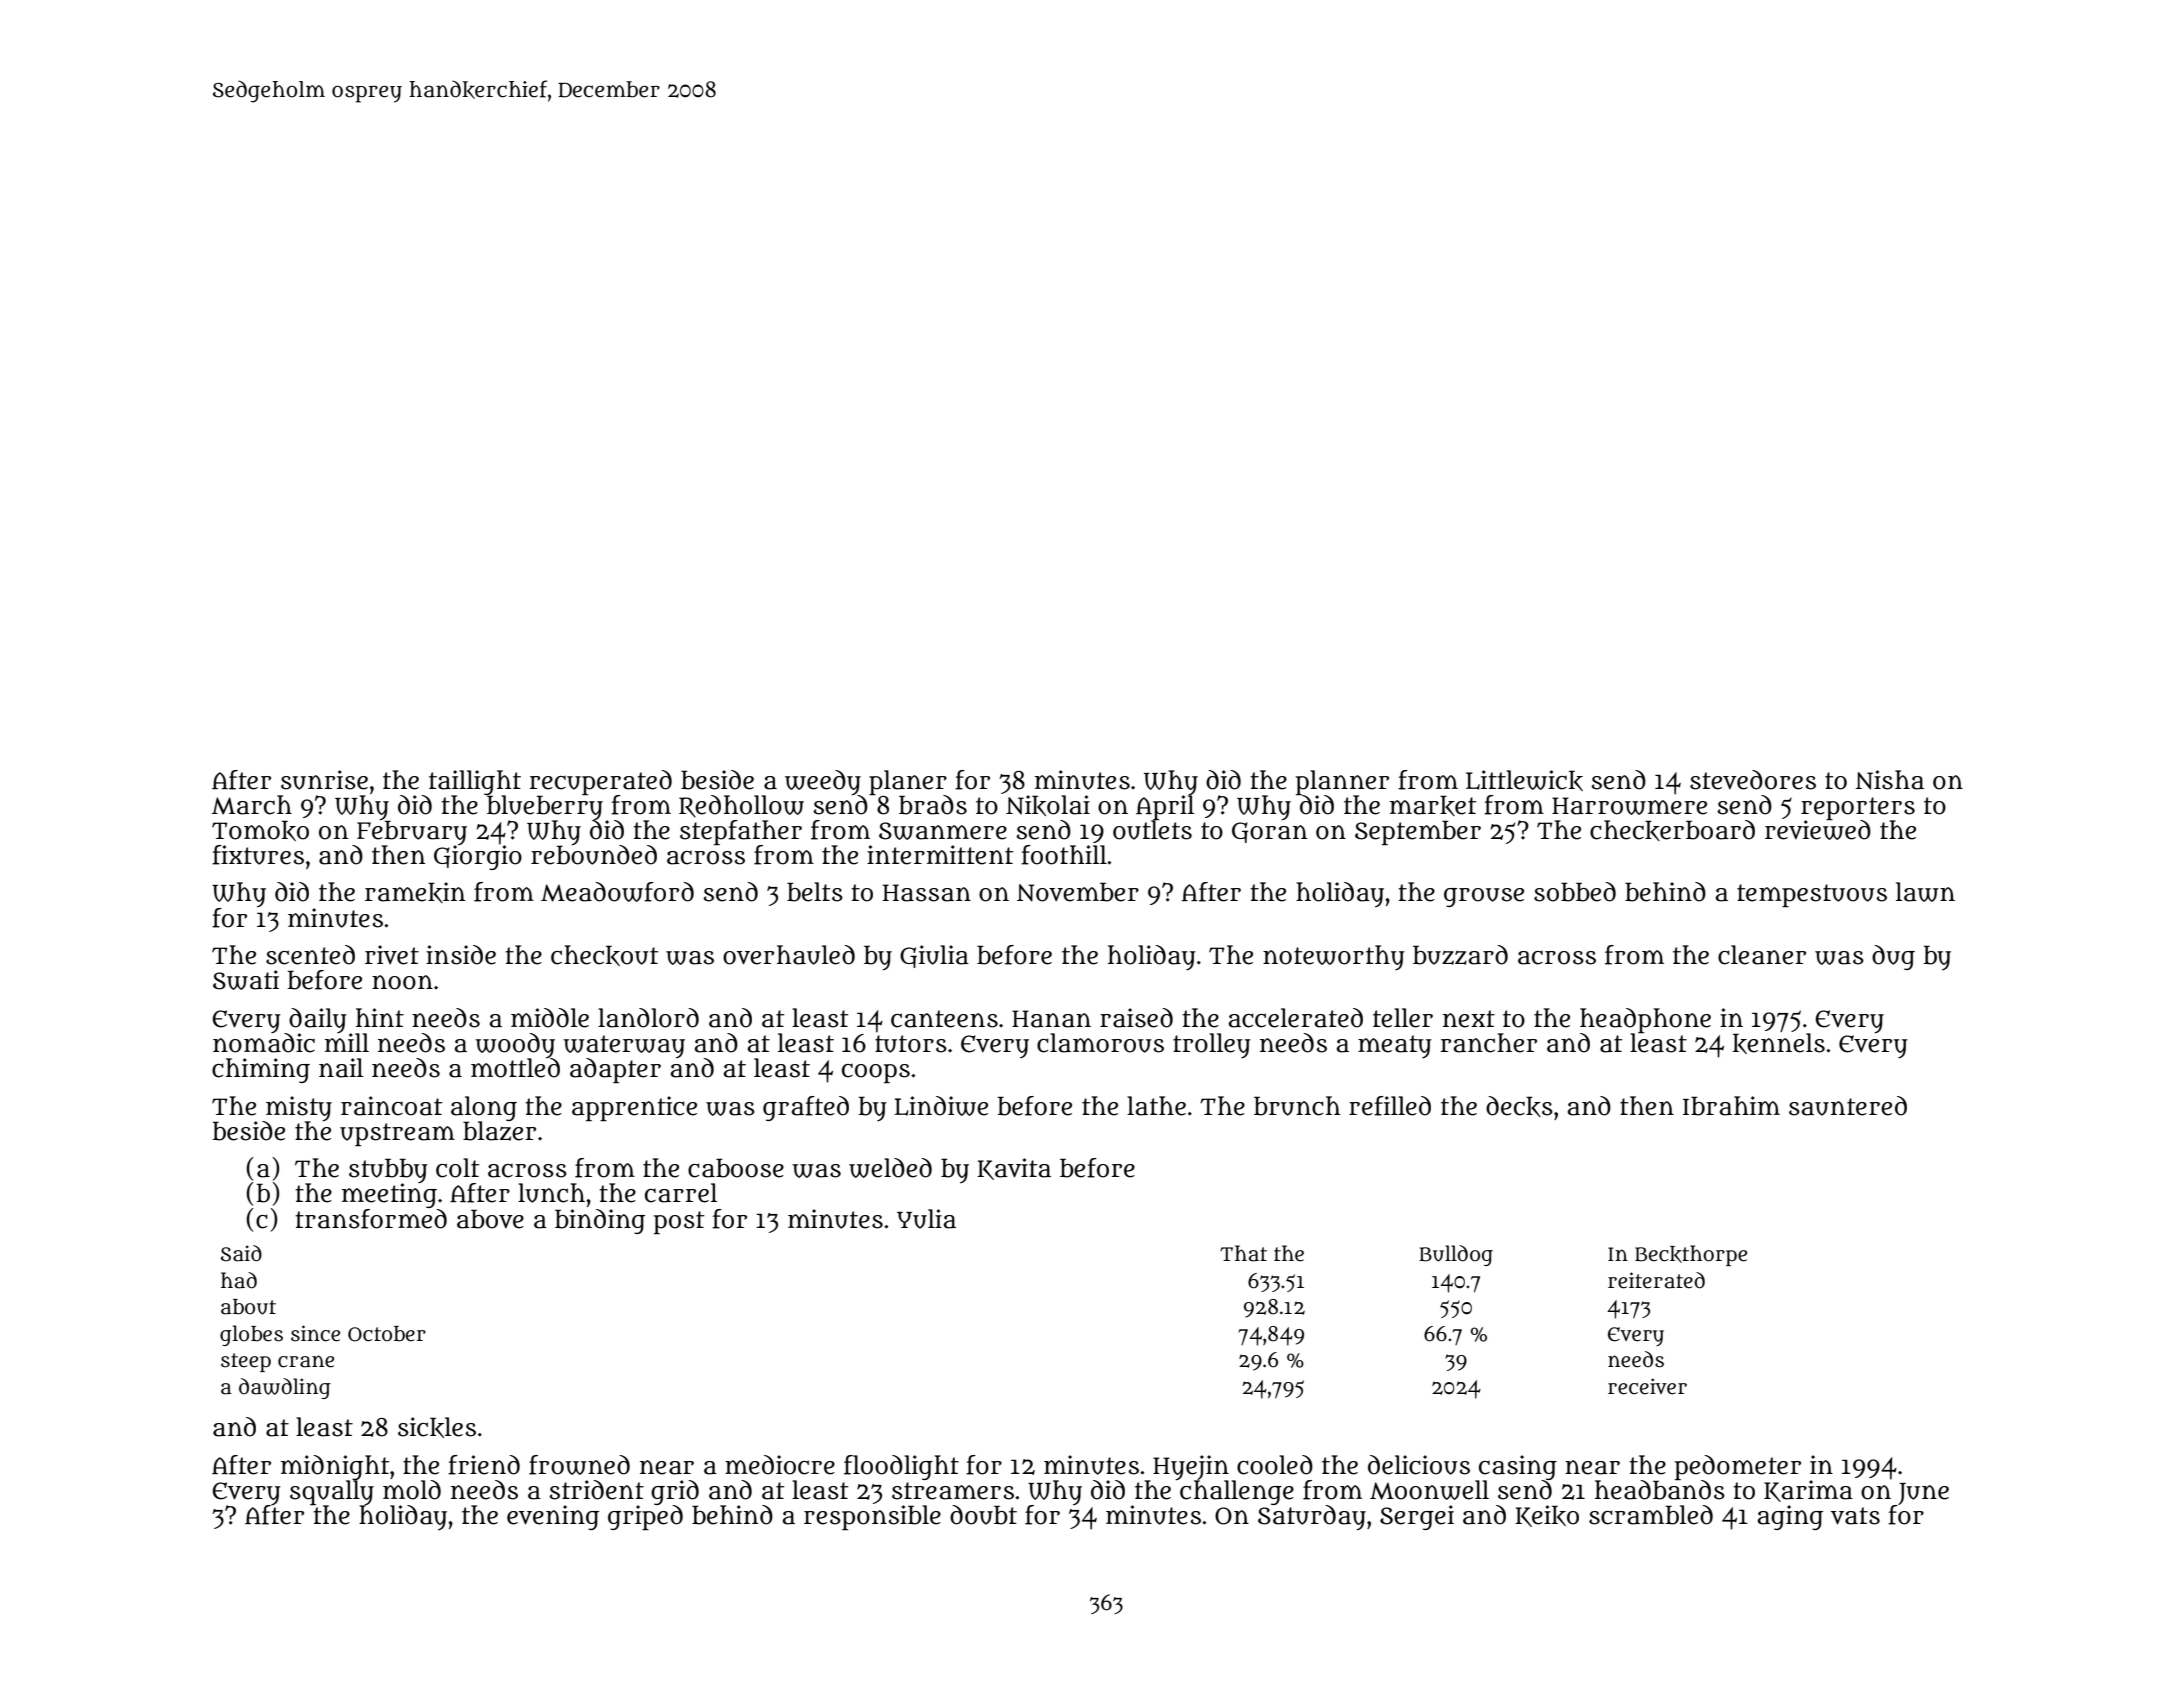 The image size is (2178, 1683). Describe the element at coordinates (332, 1493) in the screenshot. I see `squally` at that location.
